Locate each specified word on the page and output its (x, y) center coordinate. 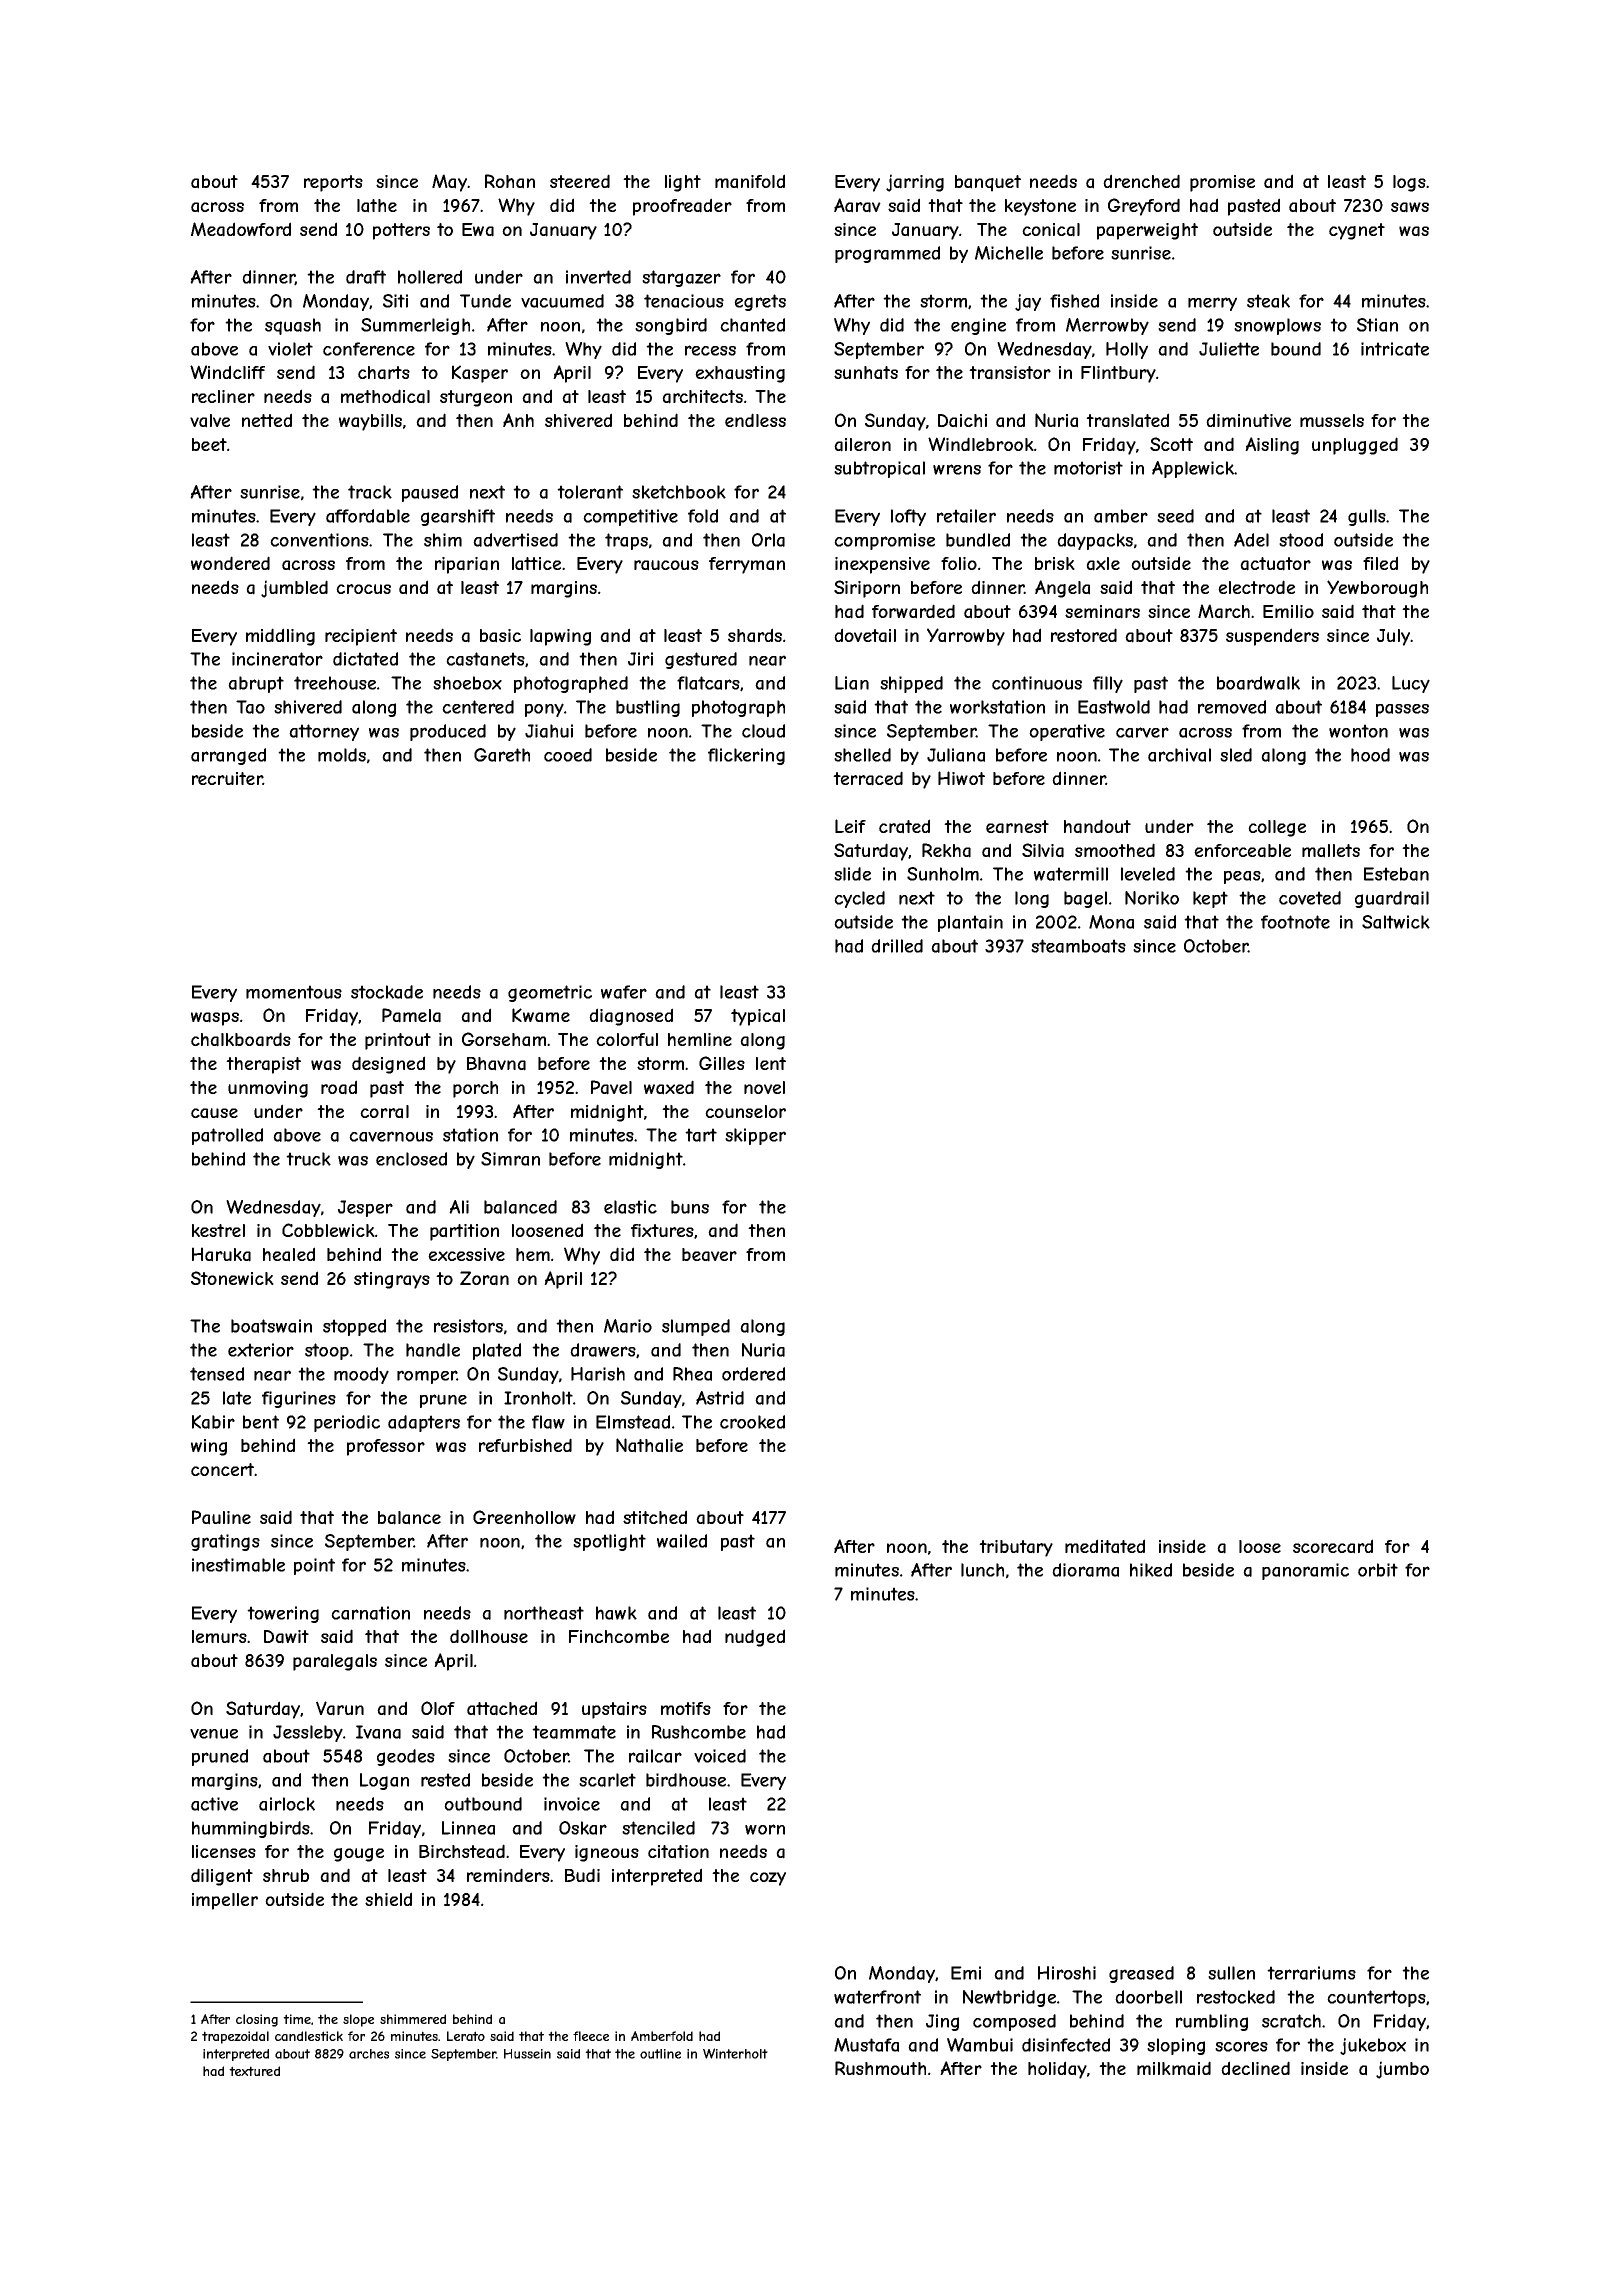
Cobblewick (328, 1230)
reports (333, 183)
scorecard (1333, 1546)
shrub (286, 1875)
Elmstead (633, 1422)
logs (1409, 183)
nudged (755, 1638)
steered (580, 181)
